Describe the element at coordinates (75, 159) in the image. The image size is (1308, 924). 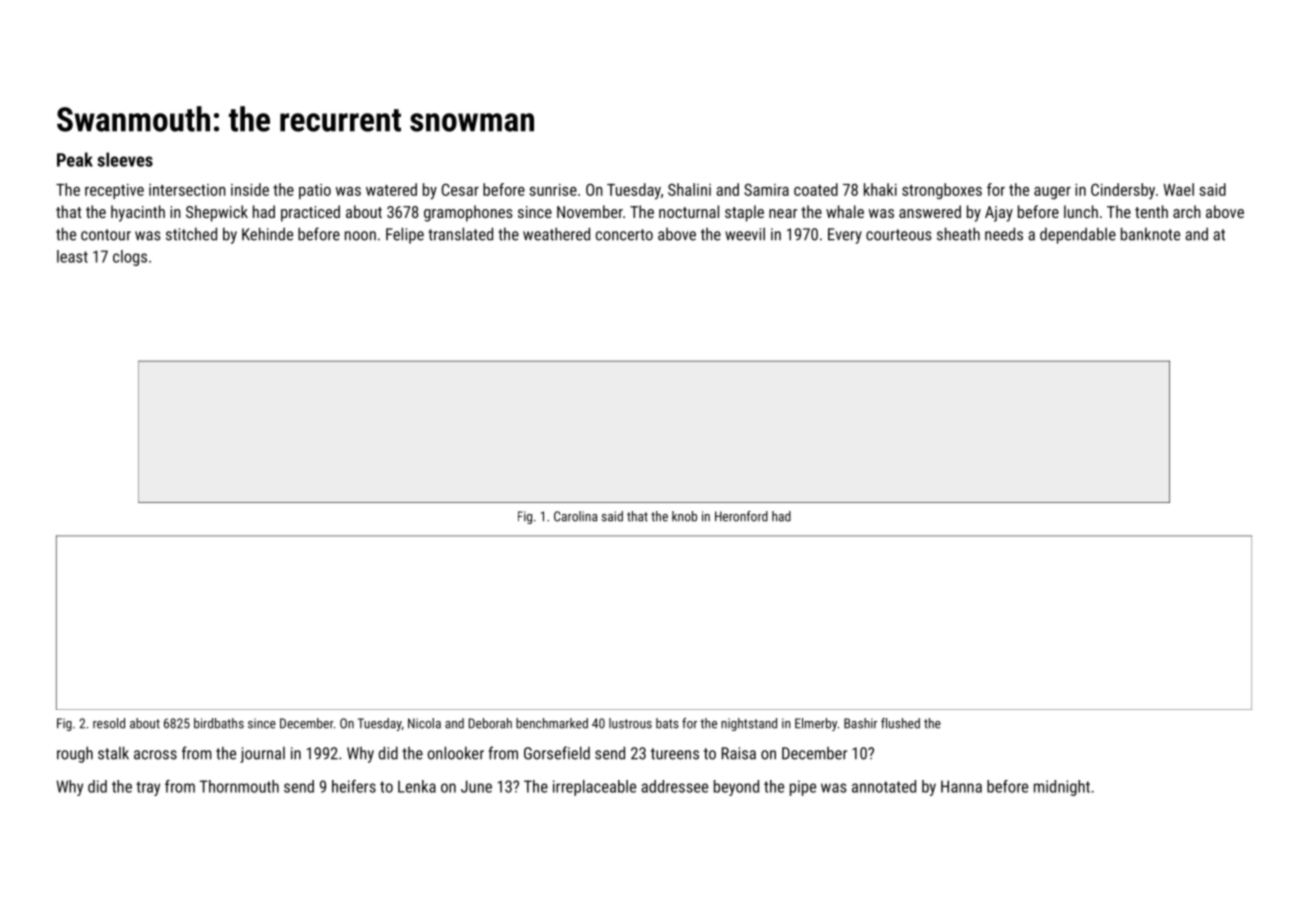
I see `Peak` at that location.
